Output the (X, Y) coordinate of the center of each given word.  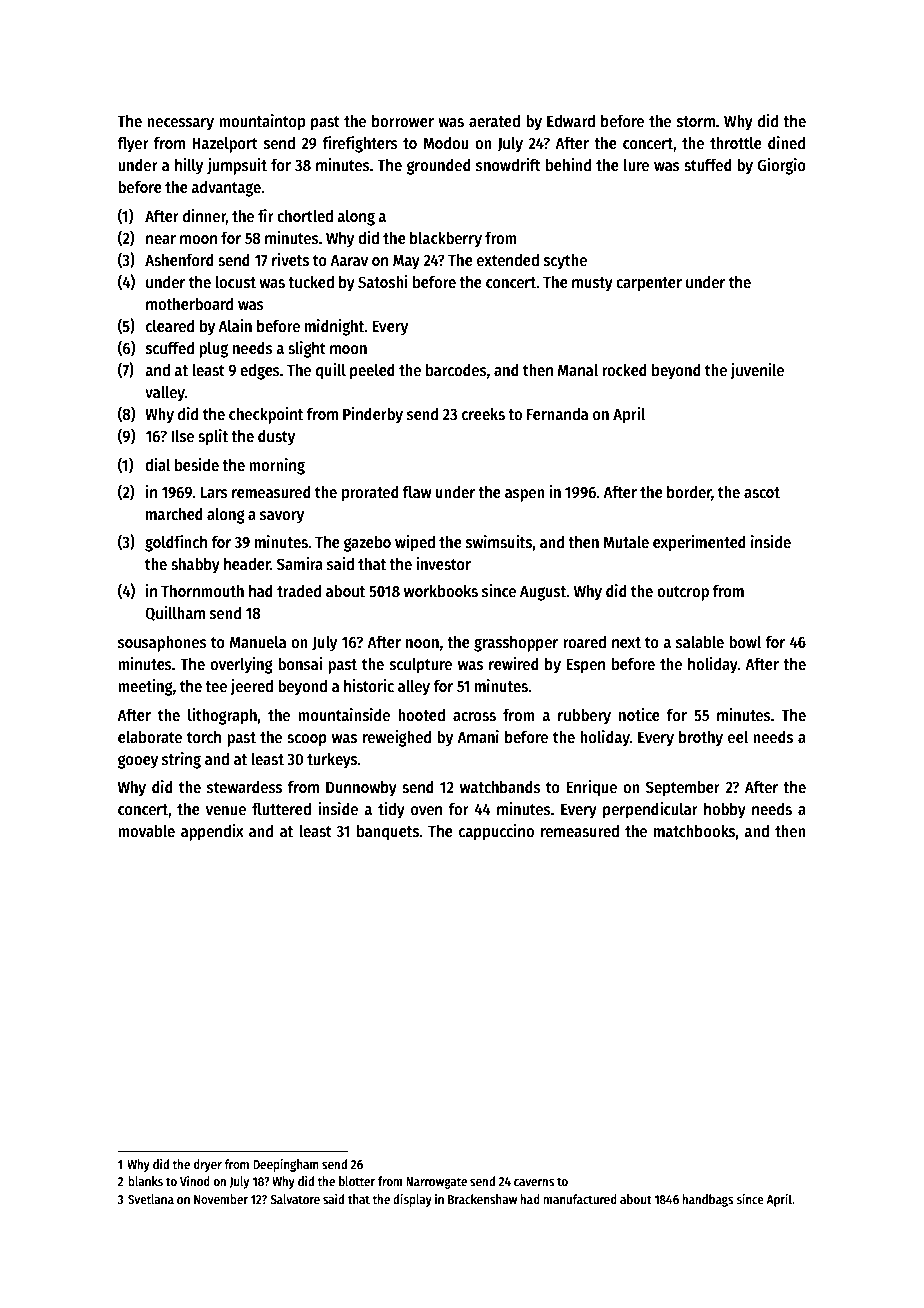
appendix (212, 832)
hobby (725, 810)
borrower (403, 120)
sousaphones (162, 644)
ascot (762, 493)
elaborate (150, 736)
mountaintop (262, 122)
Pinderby (373, 415)
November (221, 1199)
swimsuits (499, 542)
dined (786, 142)
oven (426, 810)
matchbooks (694, 830)
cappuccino (496, 832)
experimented (699, 543)
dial (157, 464)
